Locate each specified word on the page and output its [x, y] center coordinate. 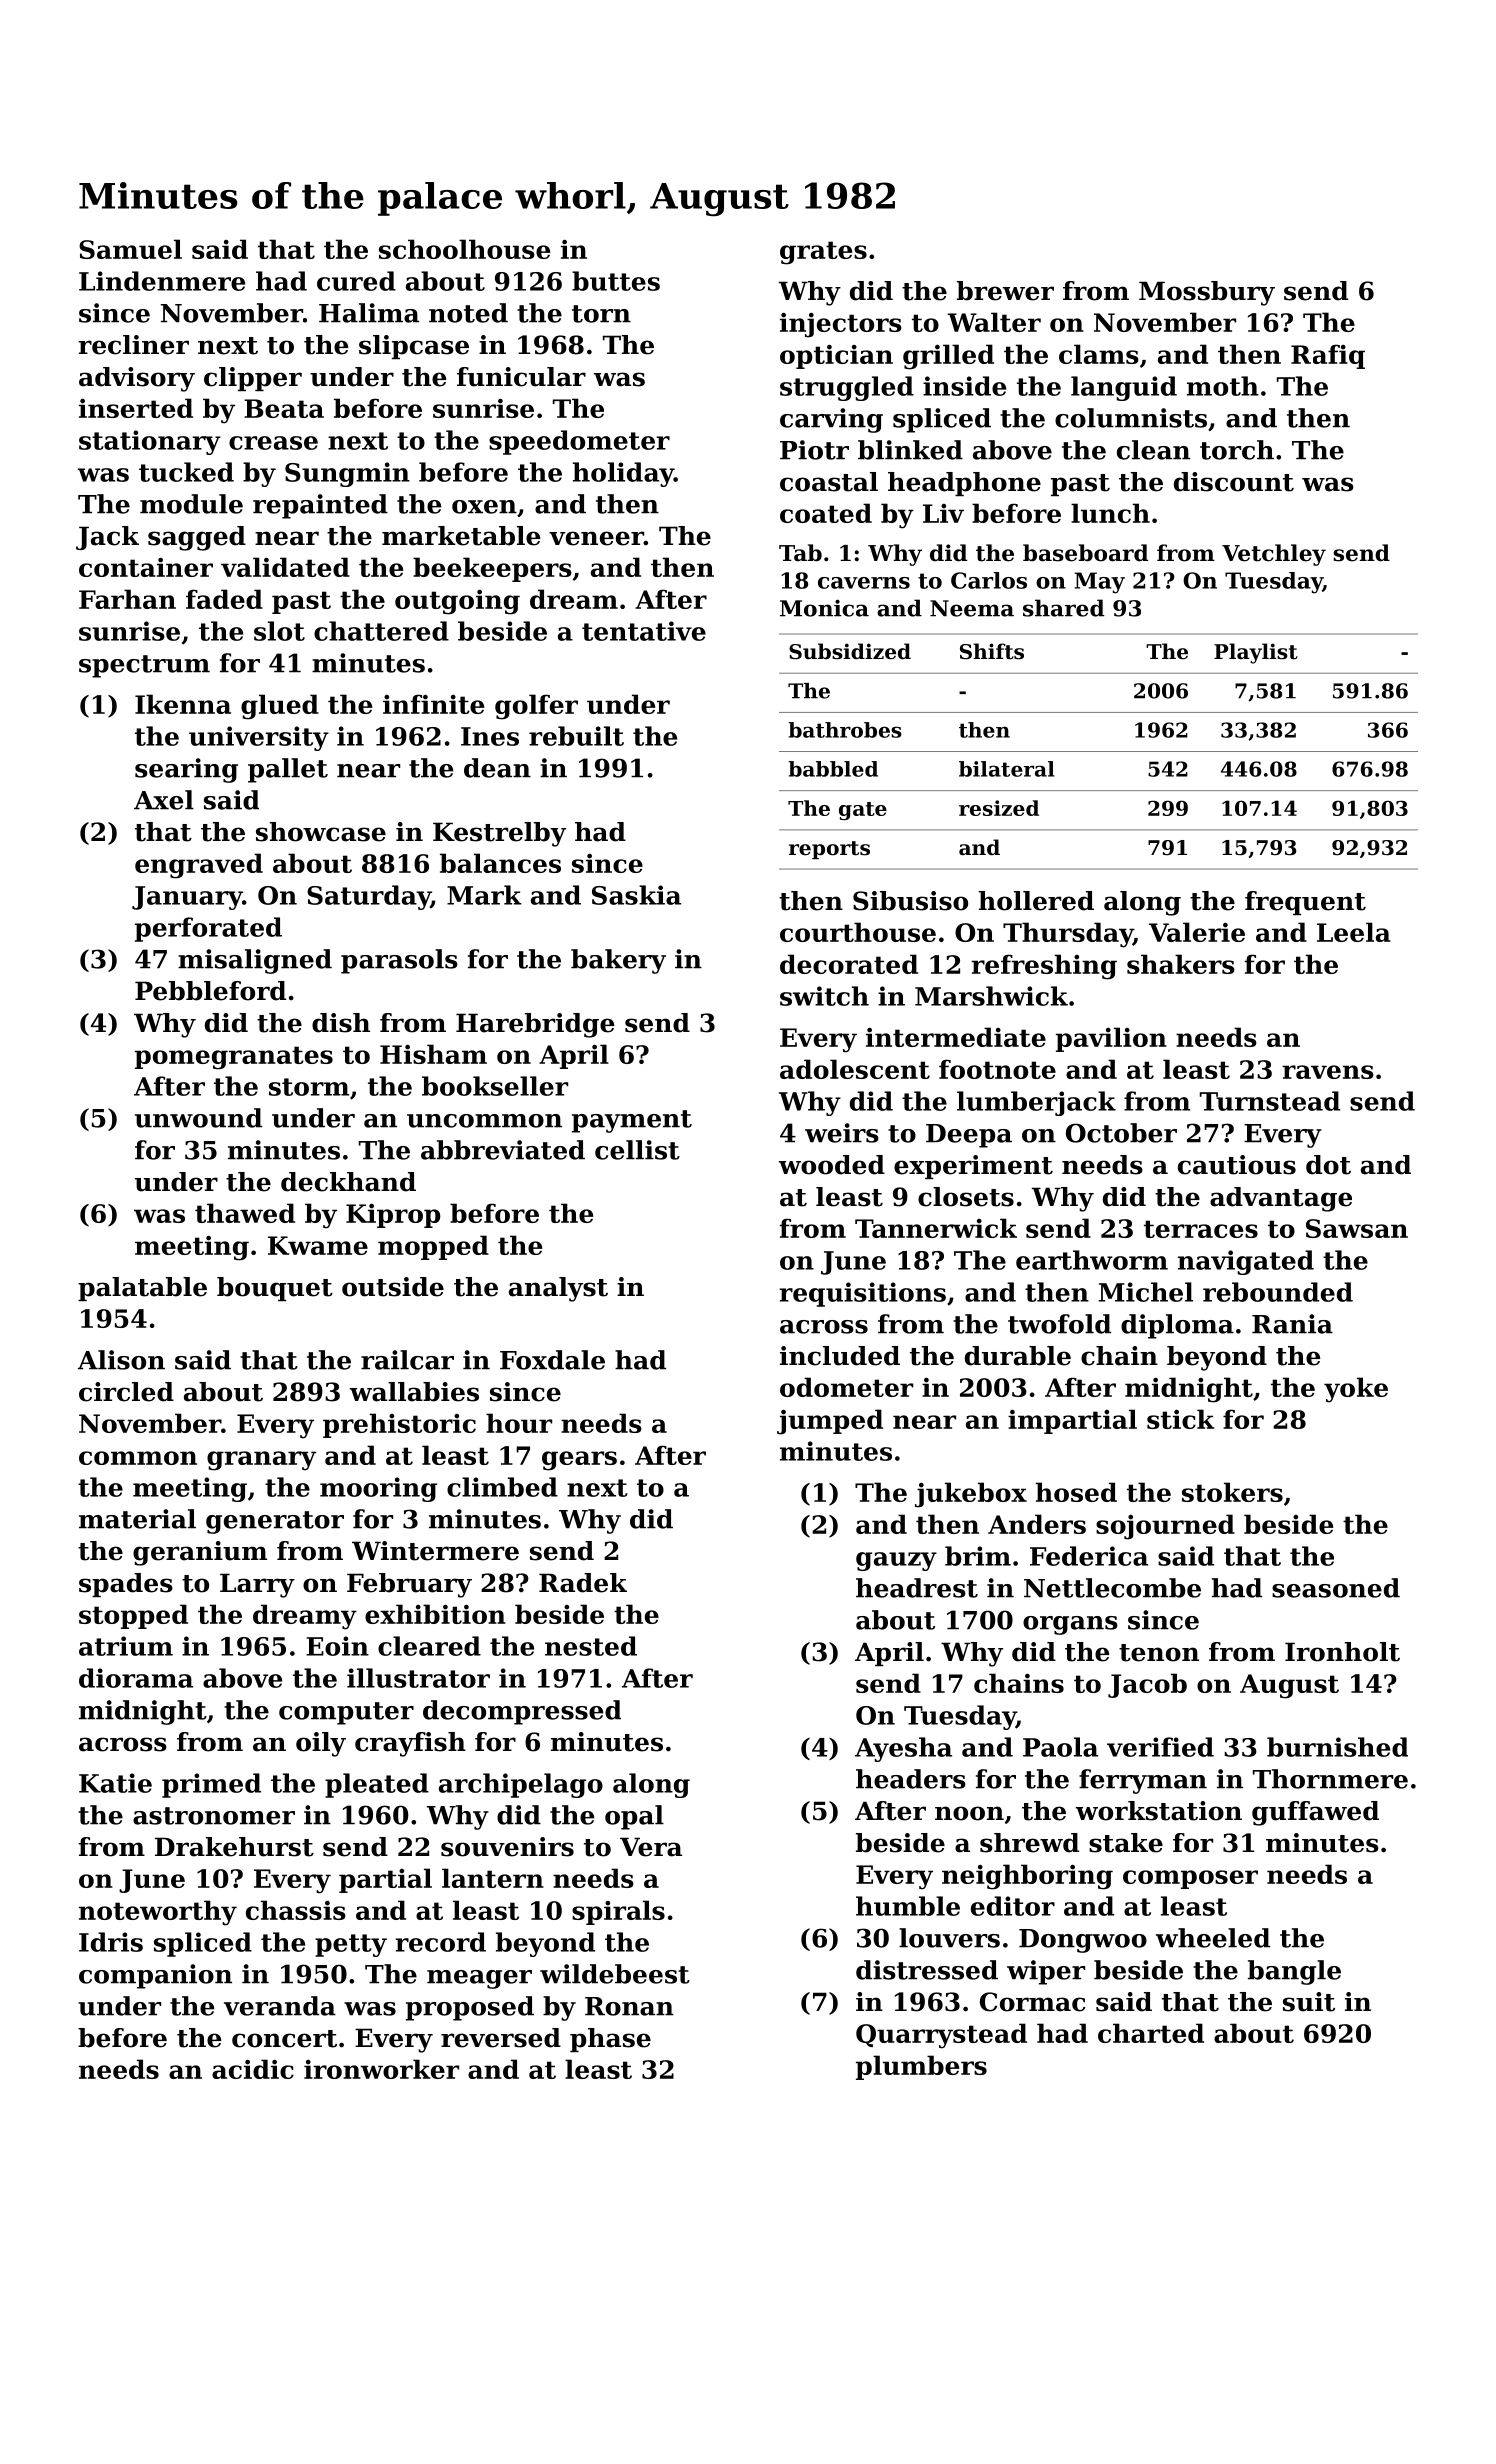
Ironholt [1342, 1652]
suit [1309, 2002]
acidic [253, 2069]
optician [836, 357]
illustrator [418, 1678]
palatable [142, 1289]
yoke [1356, 1390]
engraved [199, 866]
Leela [1354, 932]
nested [591, 1646]
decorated [849, 964]
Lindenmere [162, 281]
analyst [558, 1289]
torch [1237, 450]
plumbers [921, 2067]
